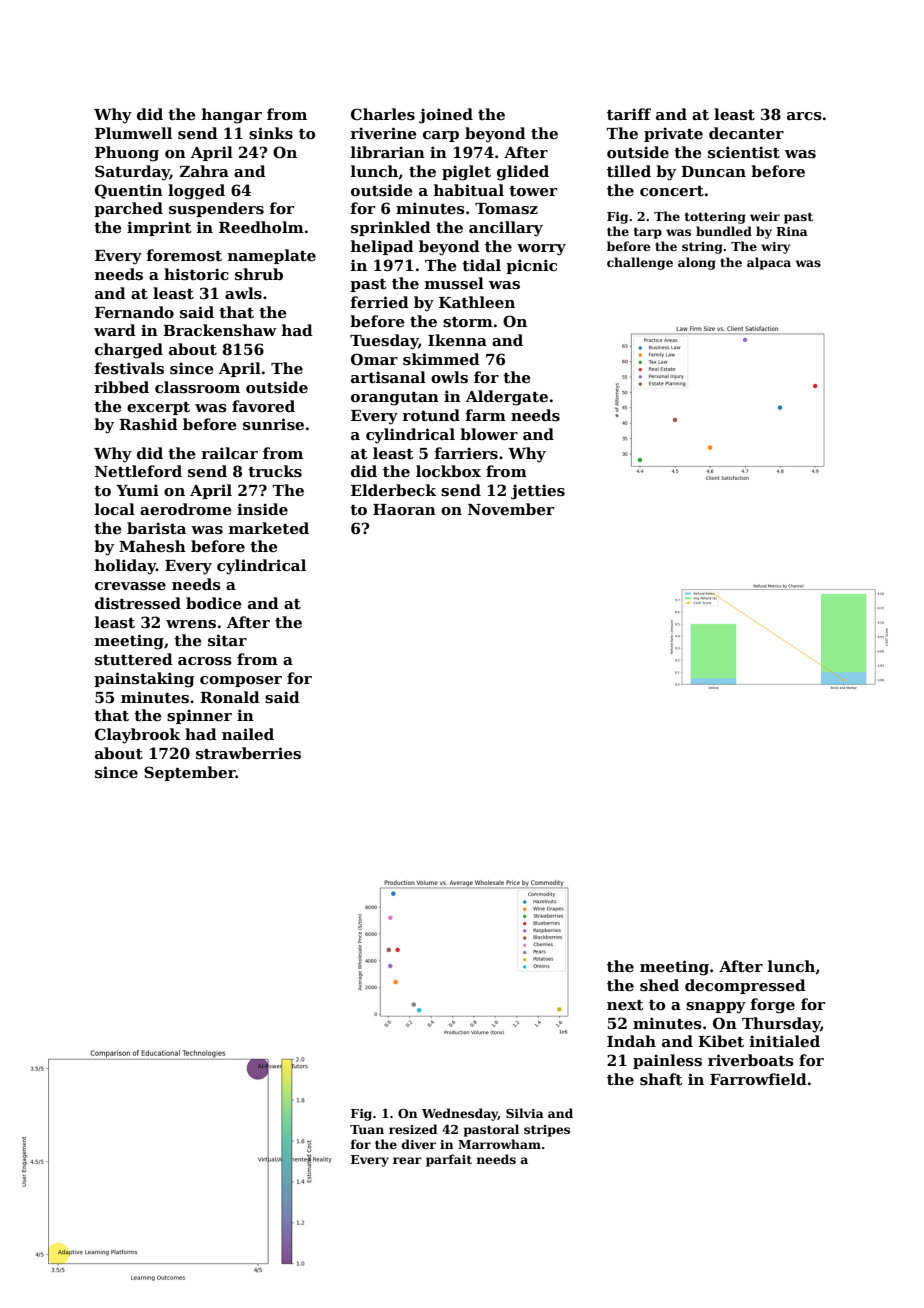 This screenshot has width=924, height=1308. Describe the element at coordinates (232, 116) in the screenshot. I see `hangar` at that location.
